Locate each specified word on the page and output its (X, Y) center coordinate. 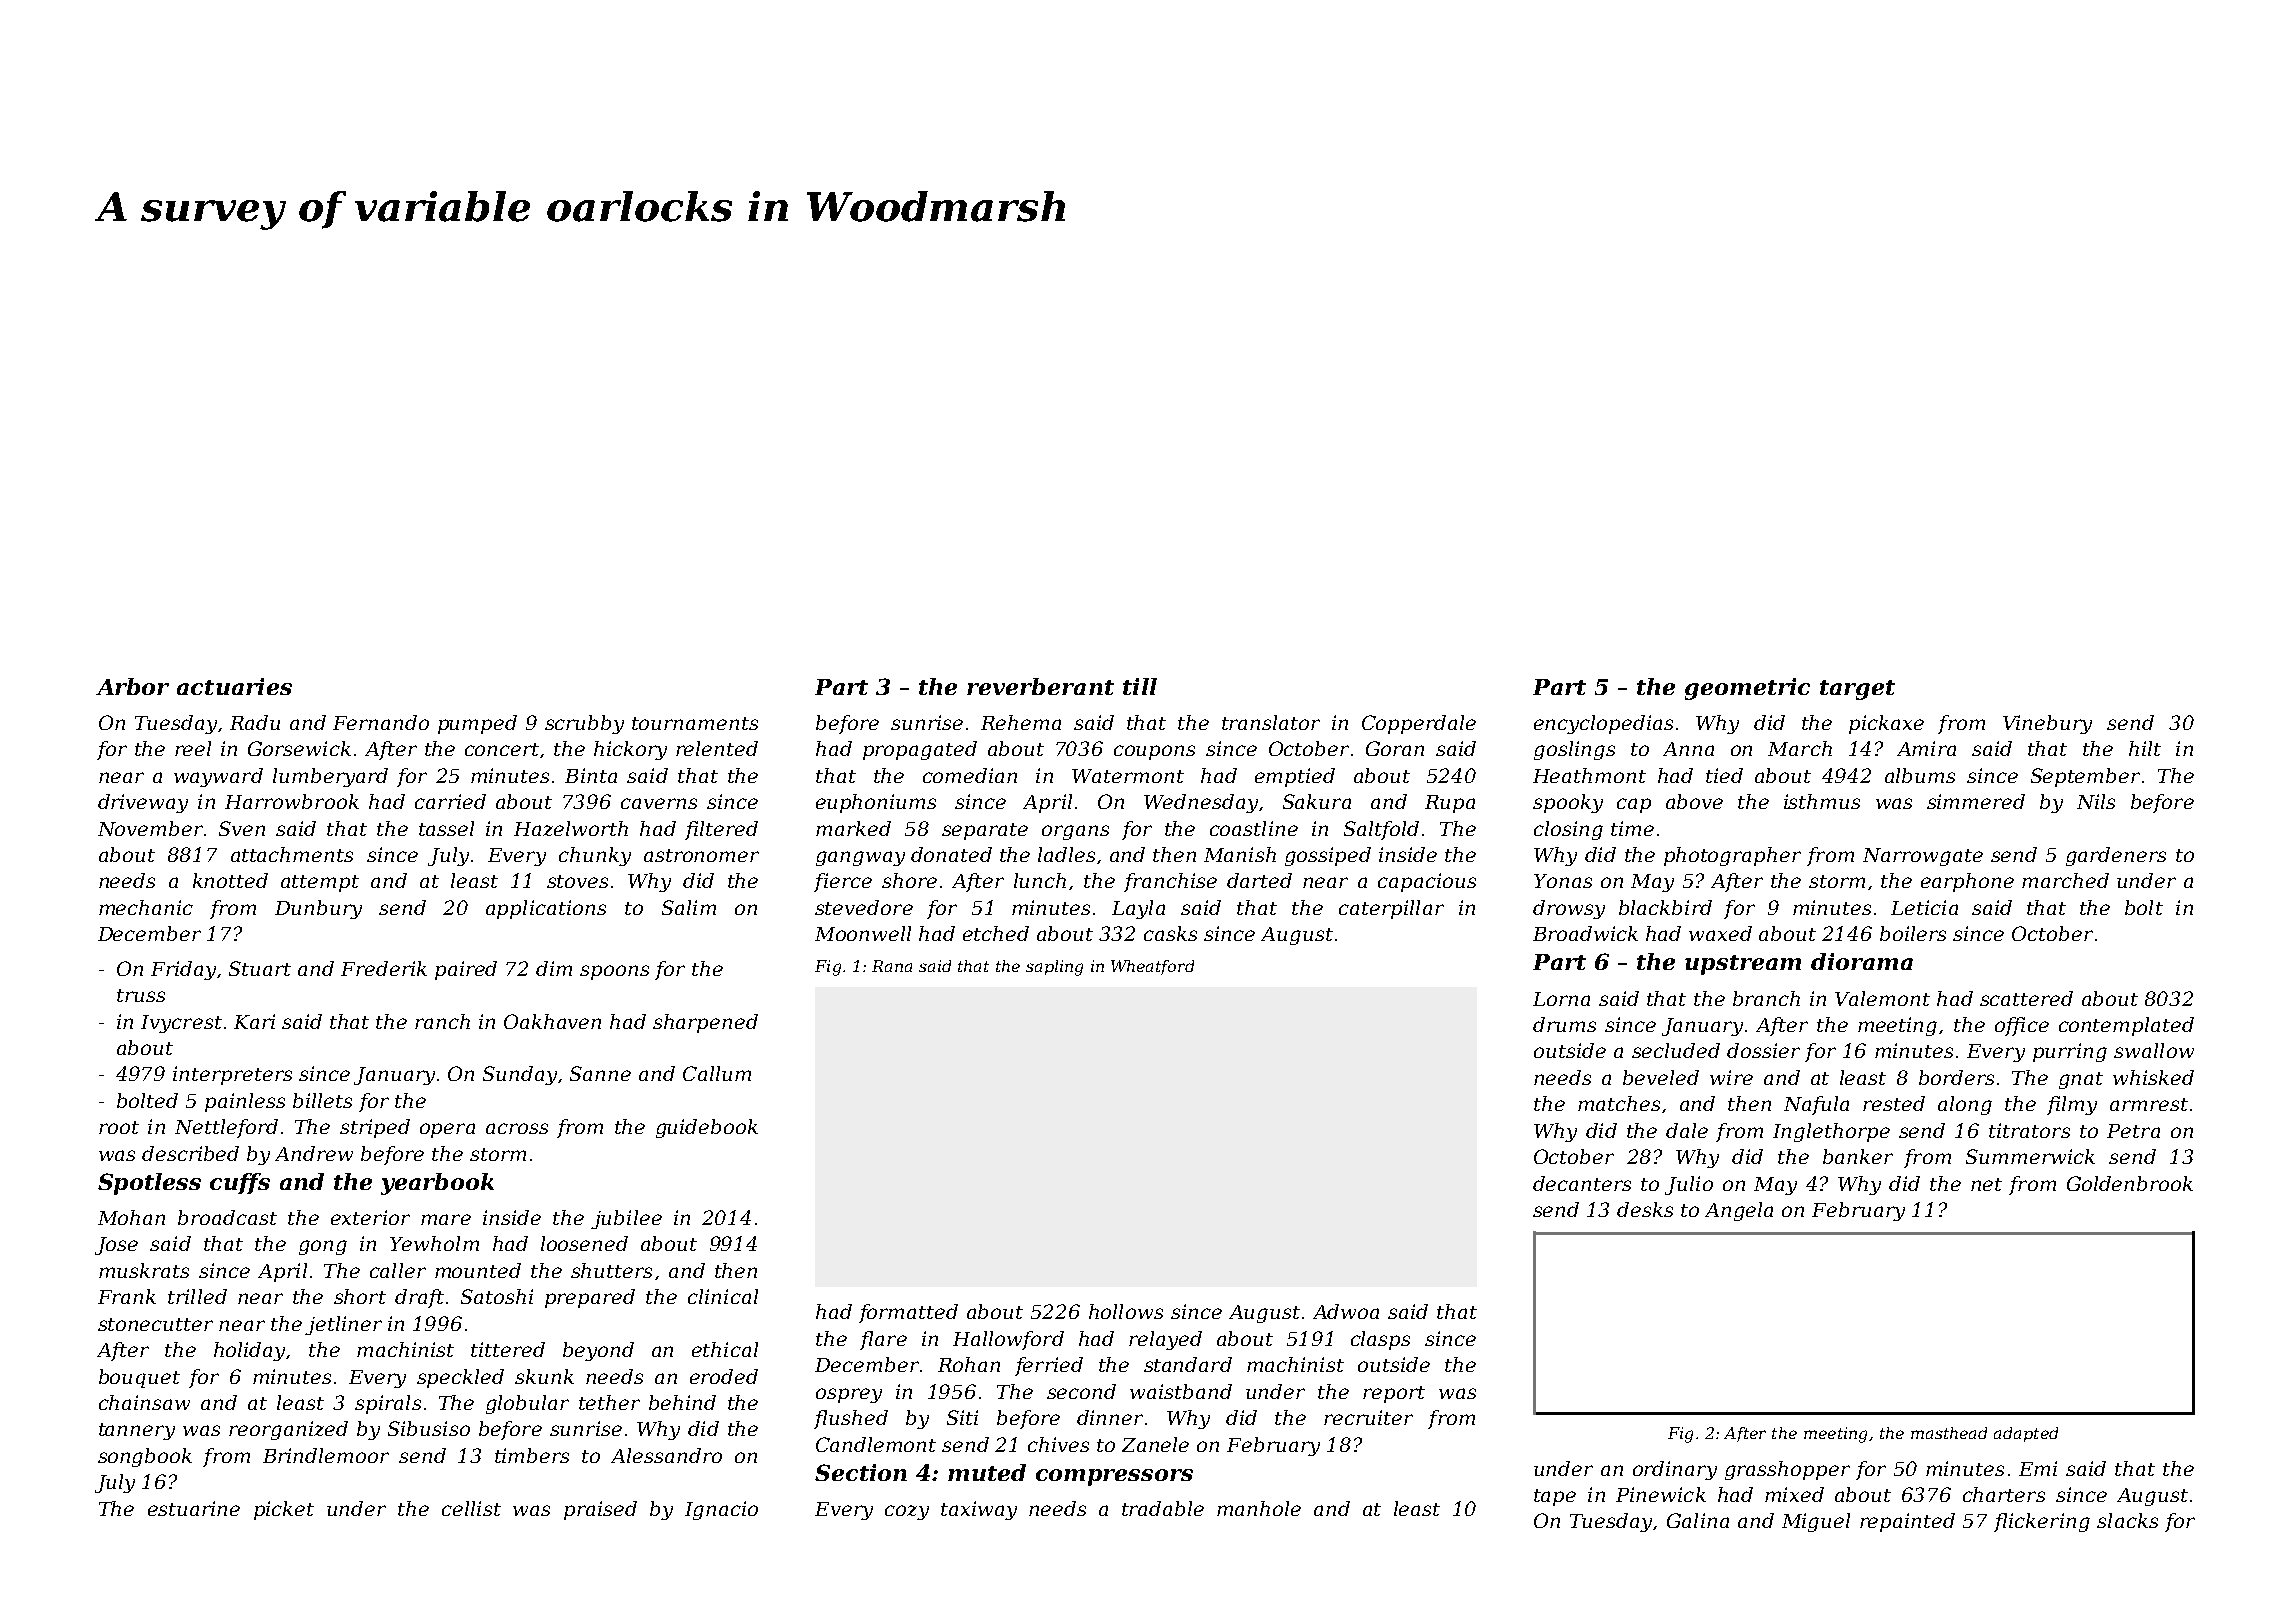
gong (323, 1247)
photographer (1732, 856)
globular (527, 1404)
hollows (1126, 1311)
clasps (1380, 1340)
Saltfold (1381, 830)
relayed (1165, 1340)
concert (502, 749)
